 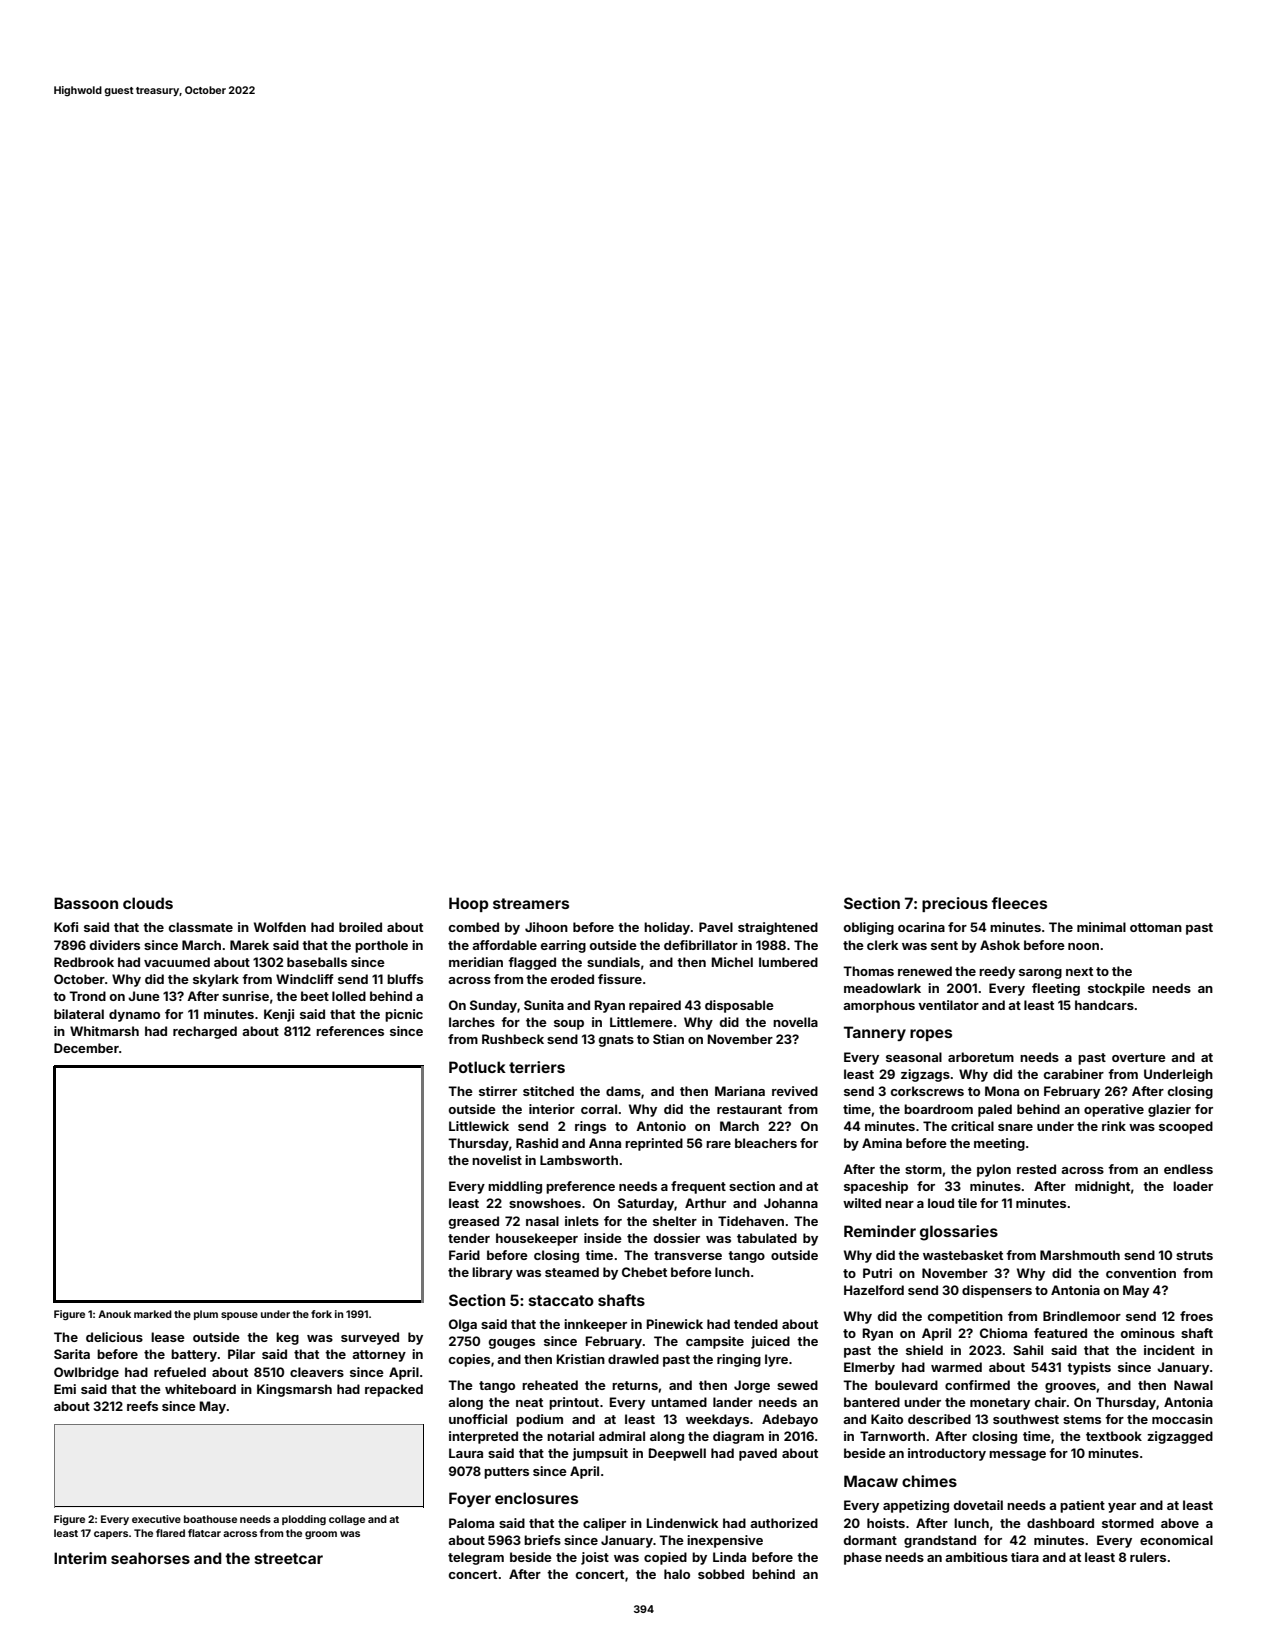 I want to click on dormant, so click(x=870, y=1540).
